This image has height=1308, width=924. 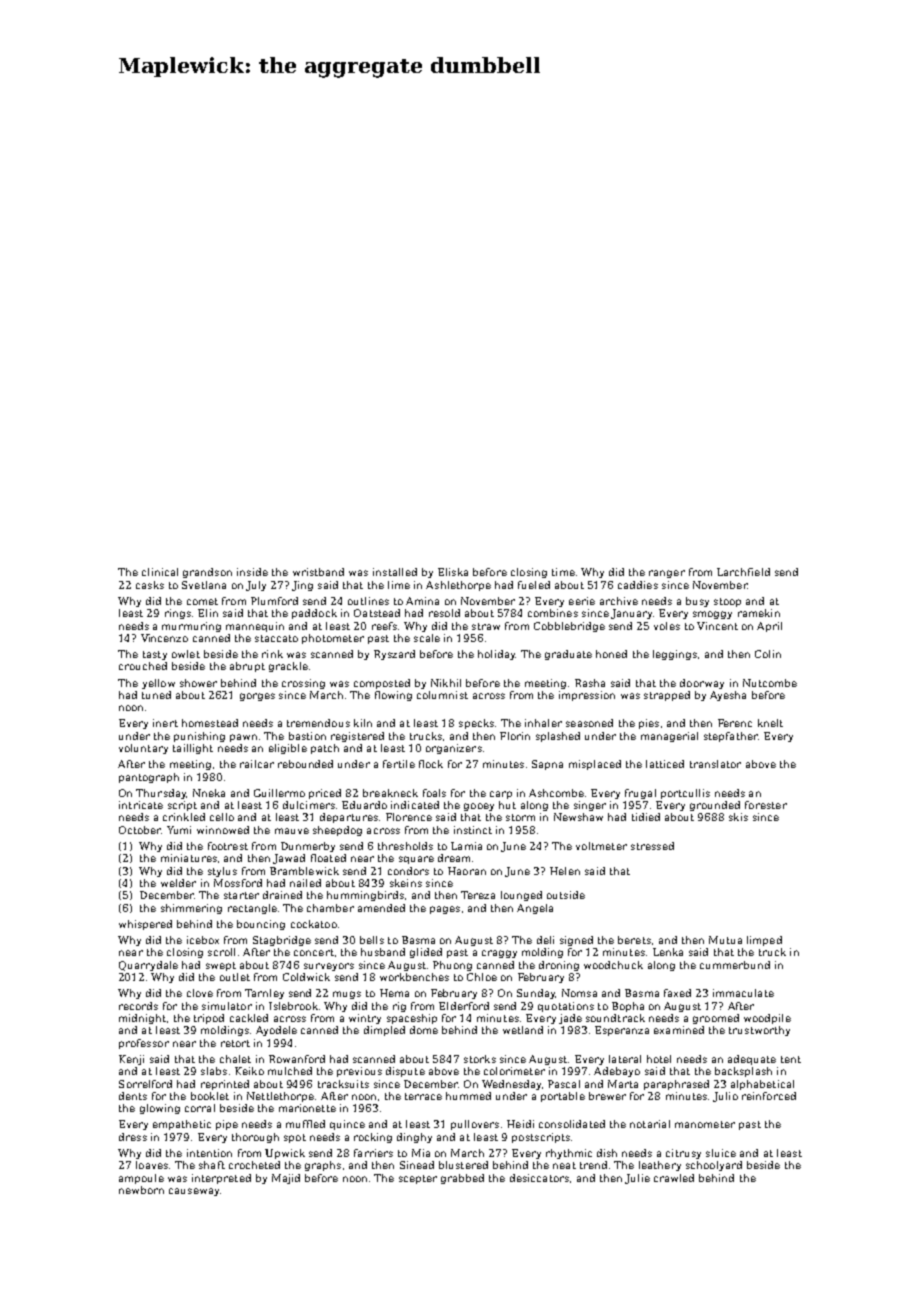 I want to click on homestead, so click(x=210, y=723).
